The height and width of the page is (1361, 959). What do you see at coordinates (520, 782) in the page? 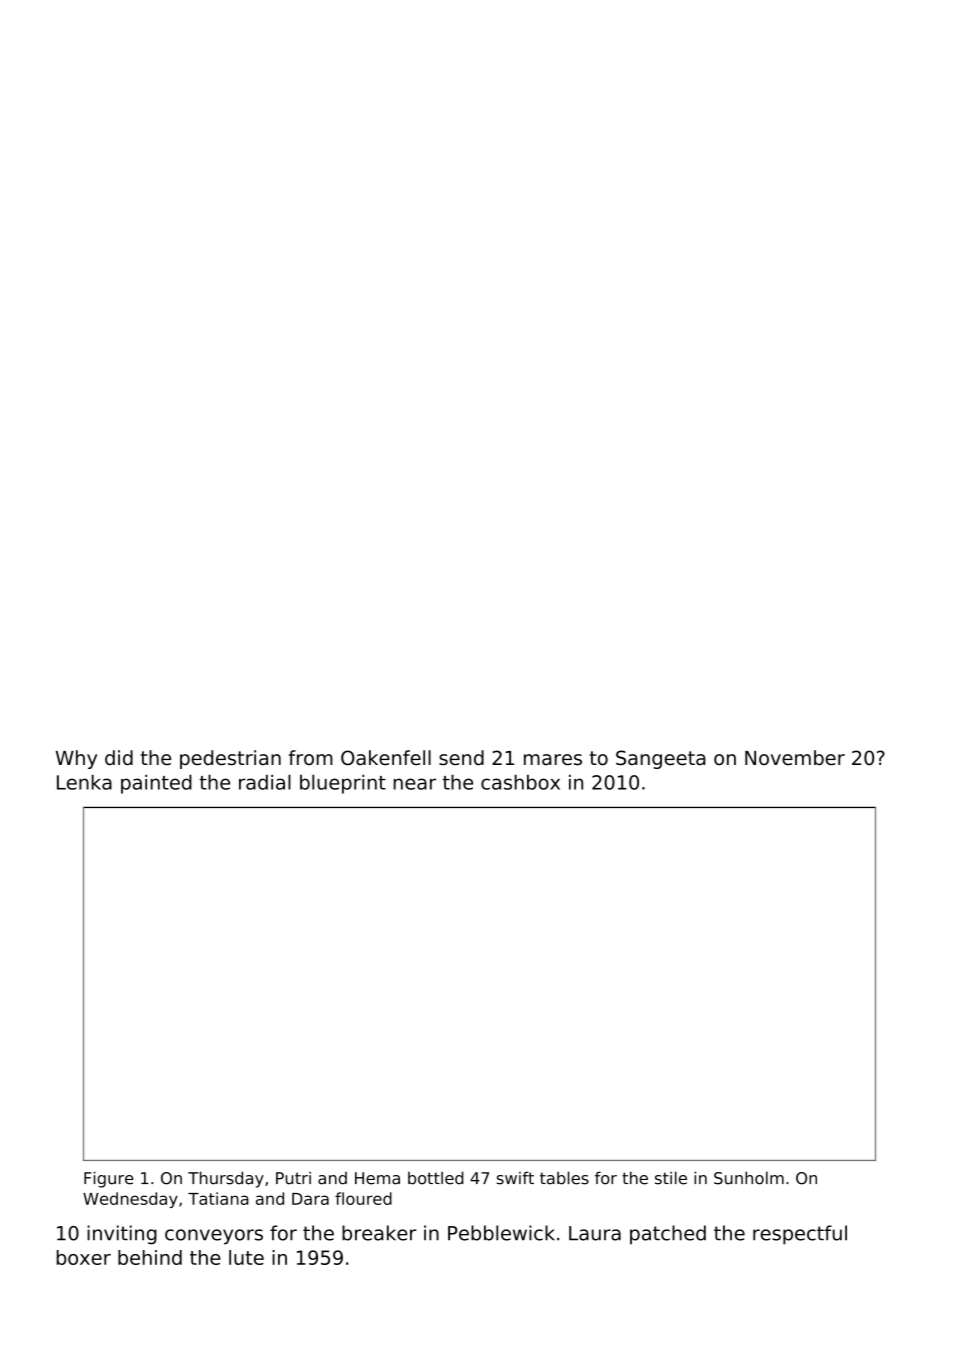
I see `cashbox` at bounding box center [520, 782].
